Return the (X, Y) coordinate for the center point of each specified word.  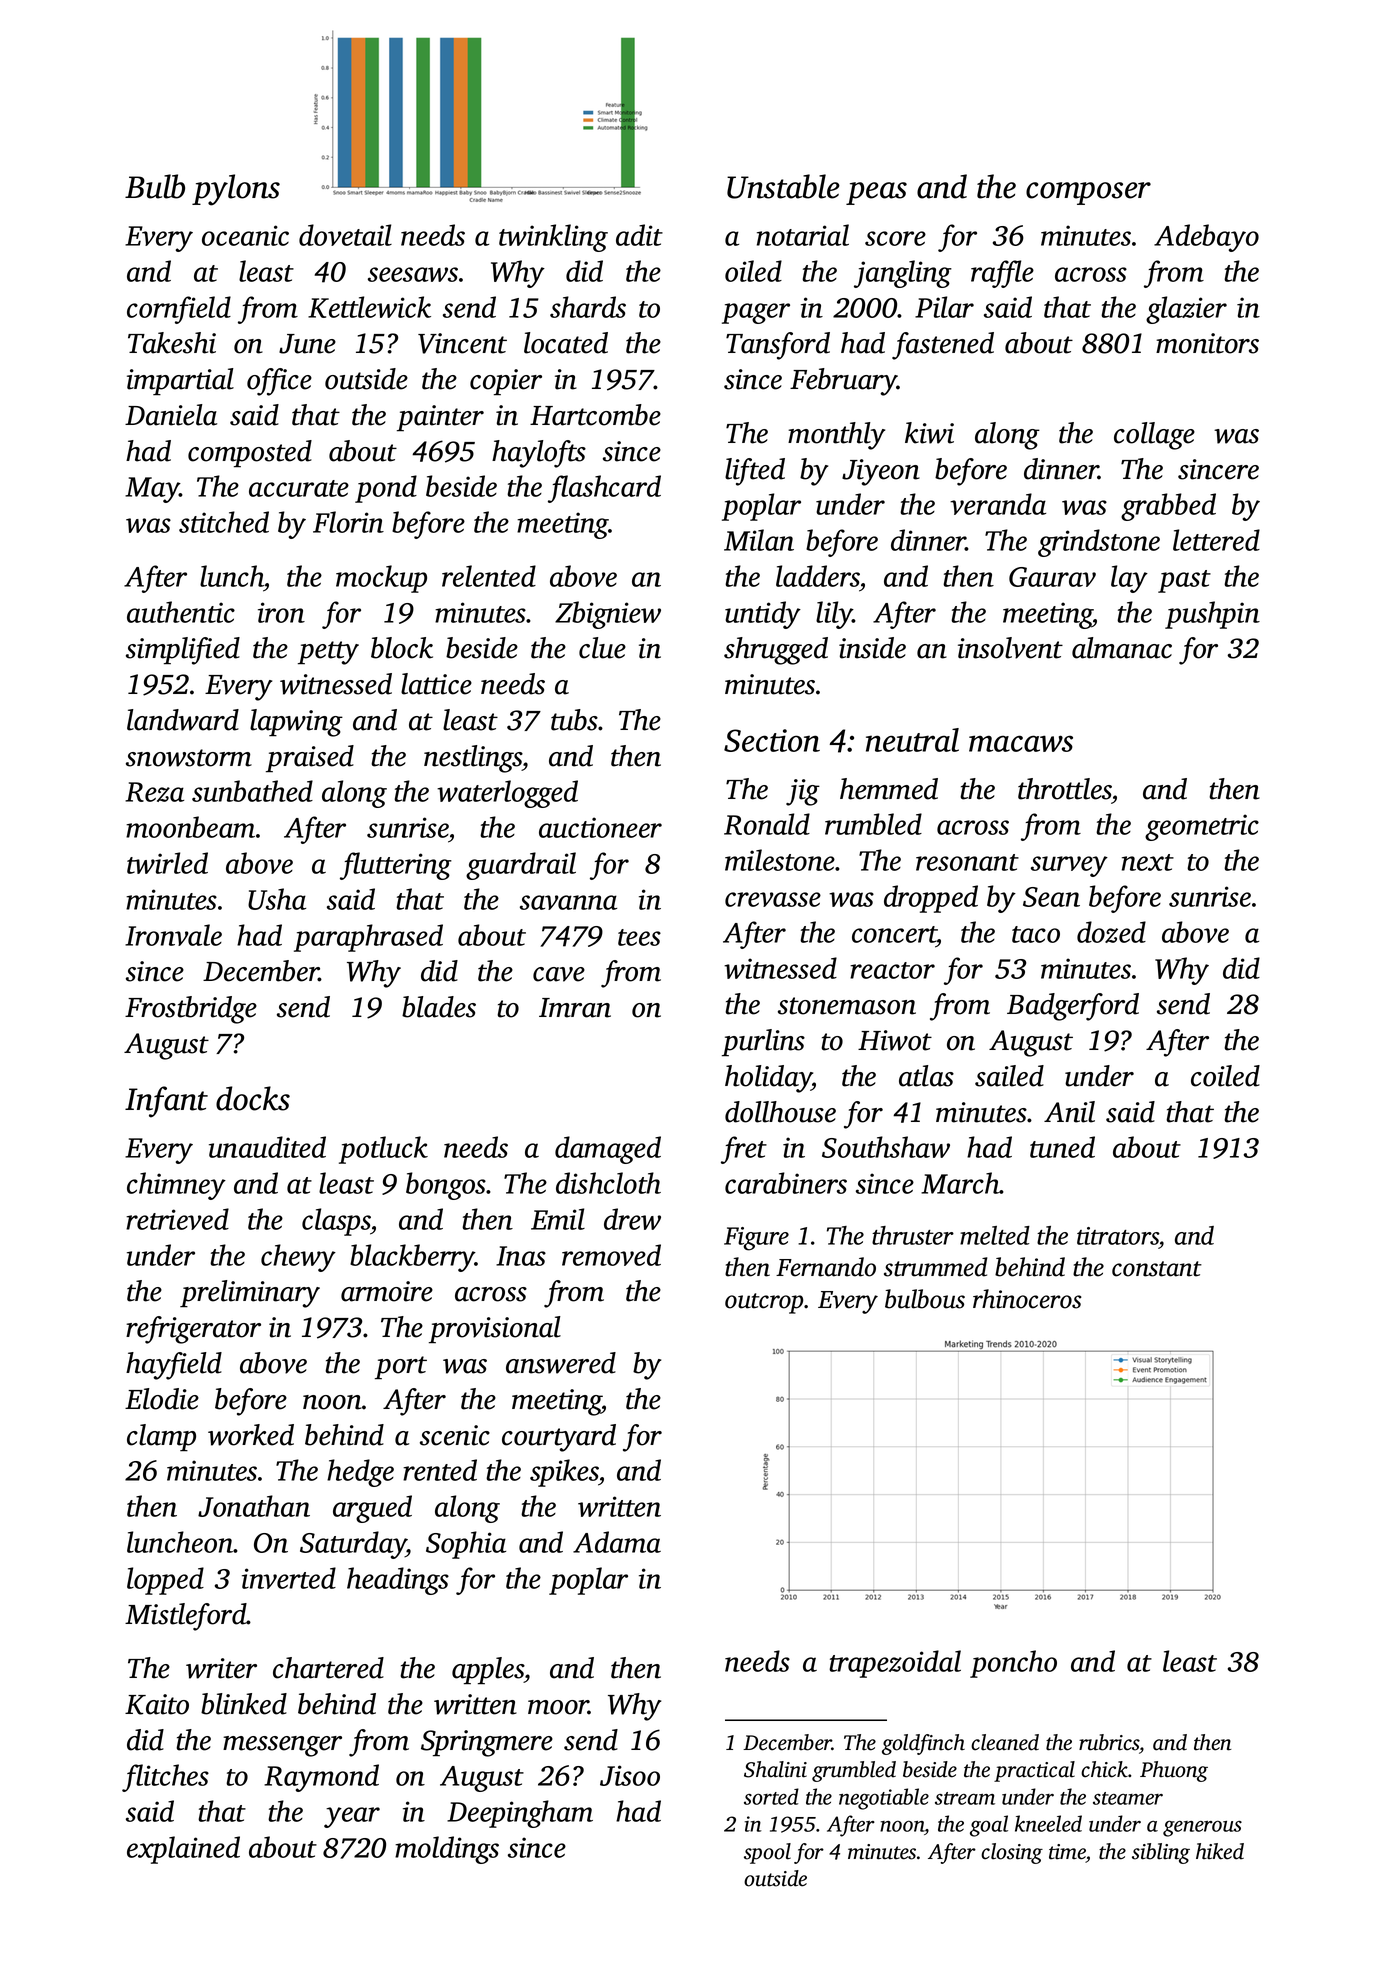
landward (183, 720)
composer (1088, 193)
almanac (1122, 648)
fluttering (396, 866)
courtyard (559, 1438)
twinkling (553, 238)
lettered (1216, 540)
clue (602, 648)
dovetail (345, 235)
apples (488, 1671)
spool (767, 1853)
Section (772, 740)
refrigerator (193, 1330)
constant (1157, 1269)
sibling (1161, 1853)
